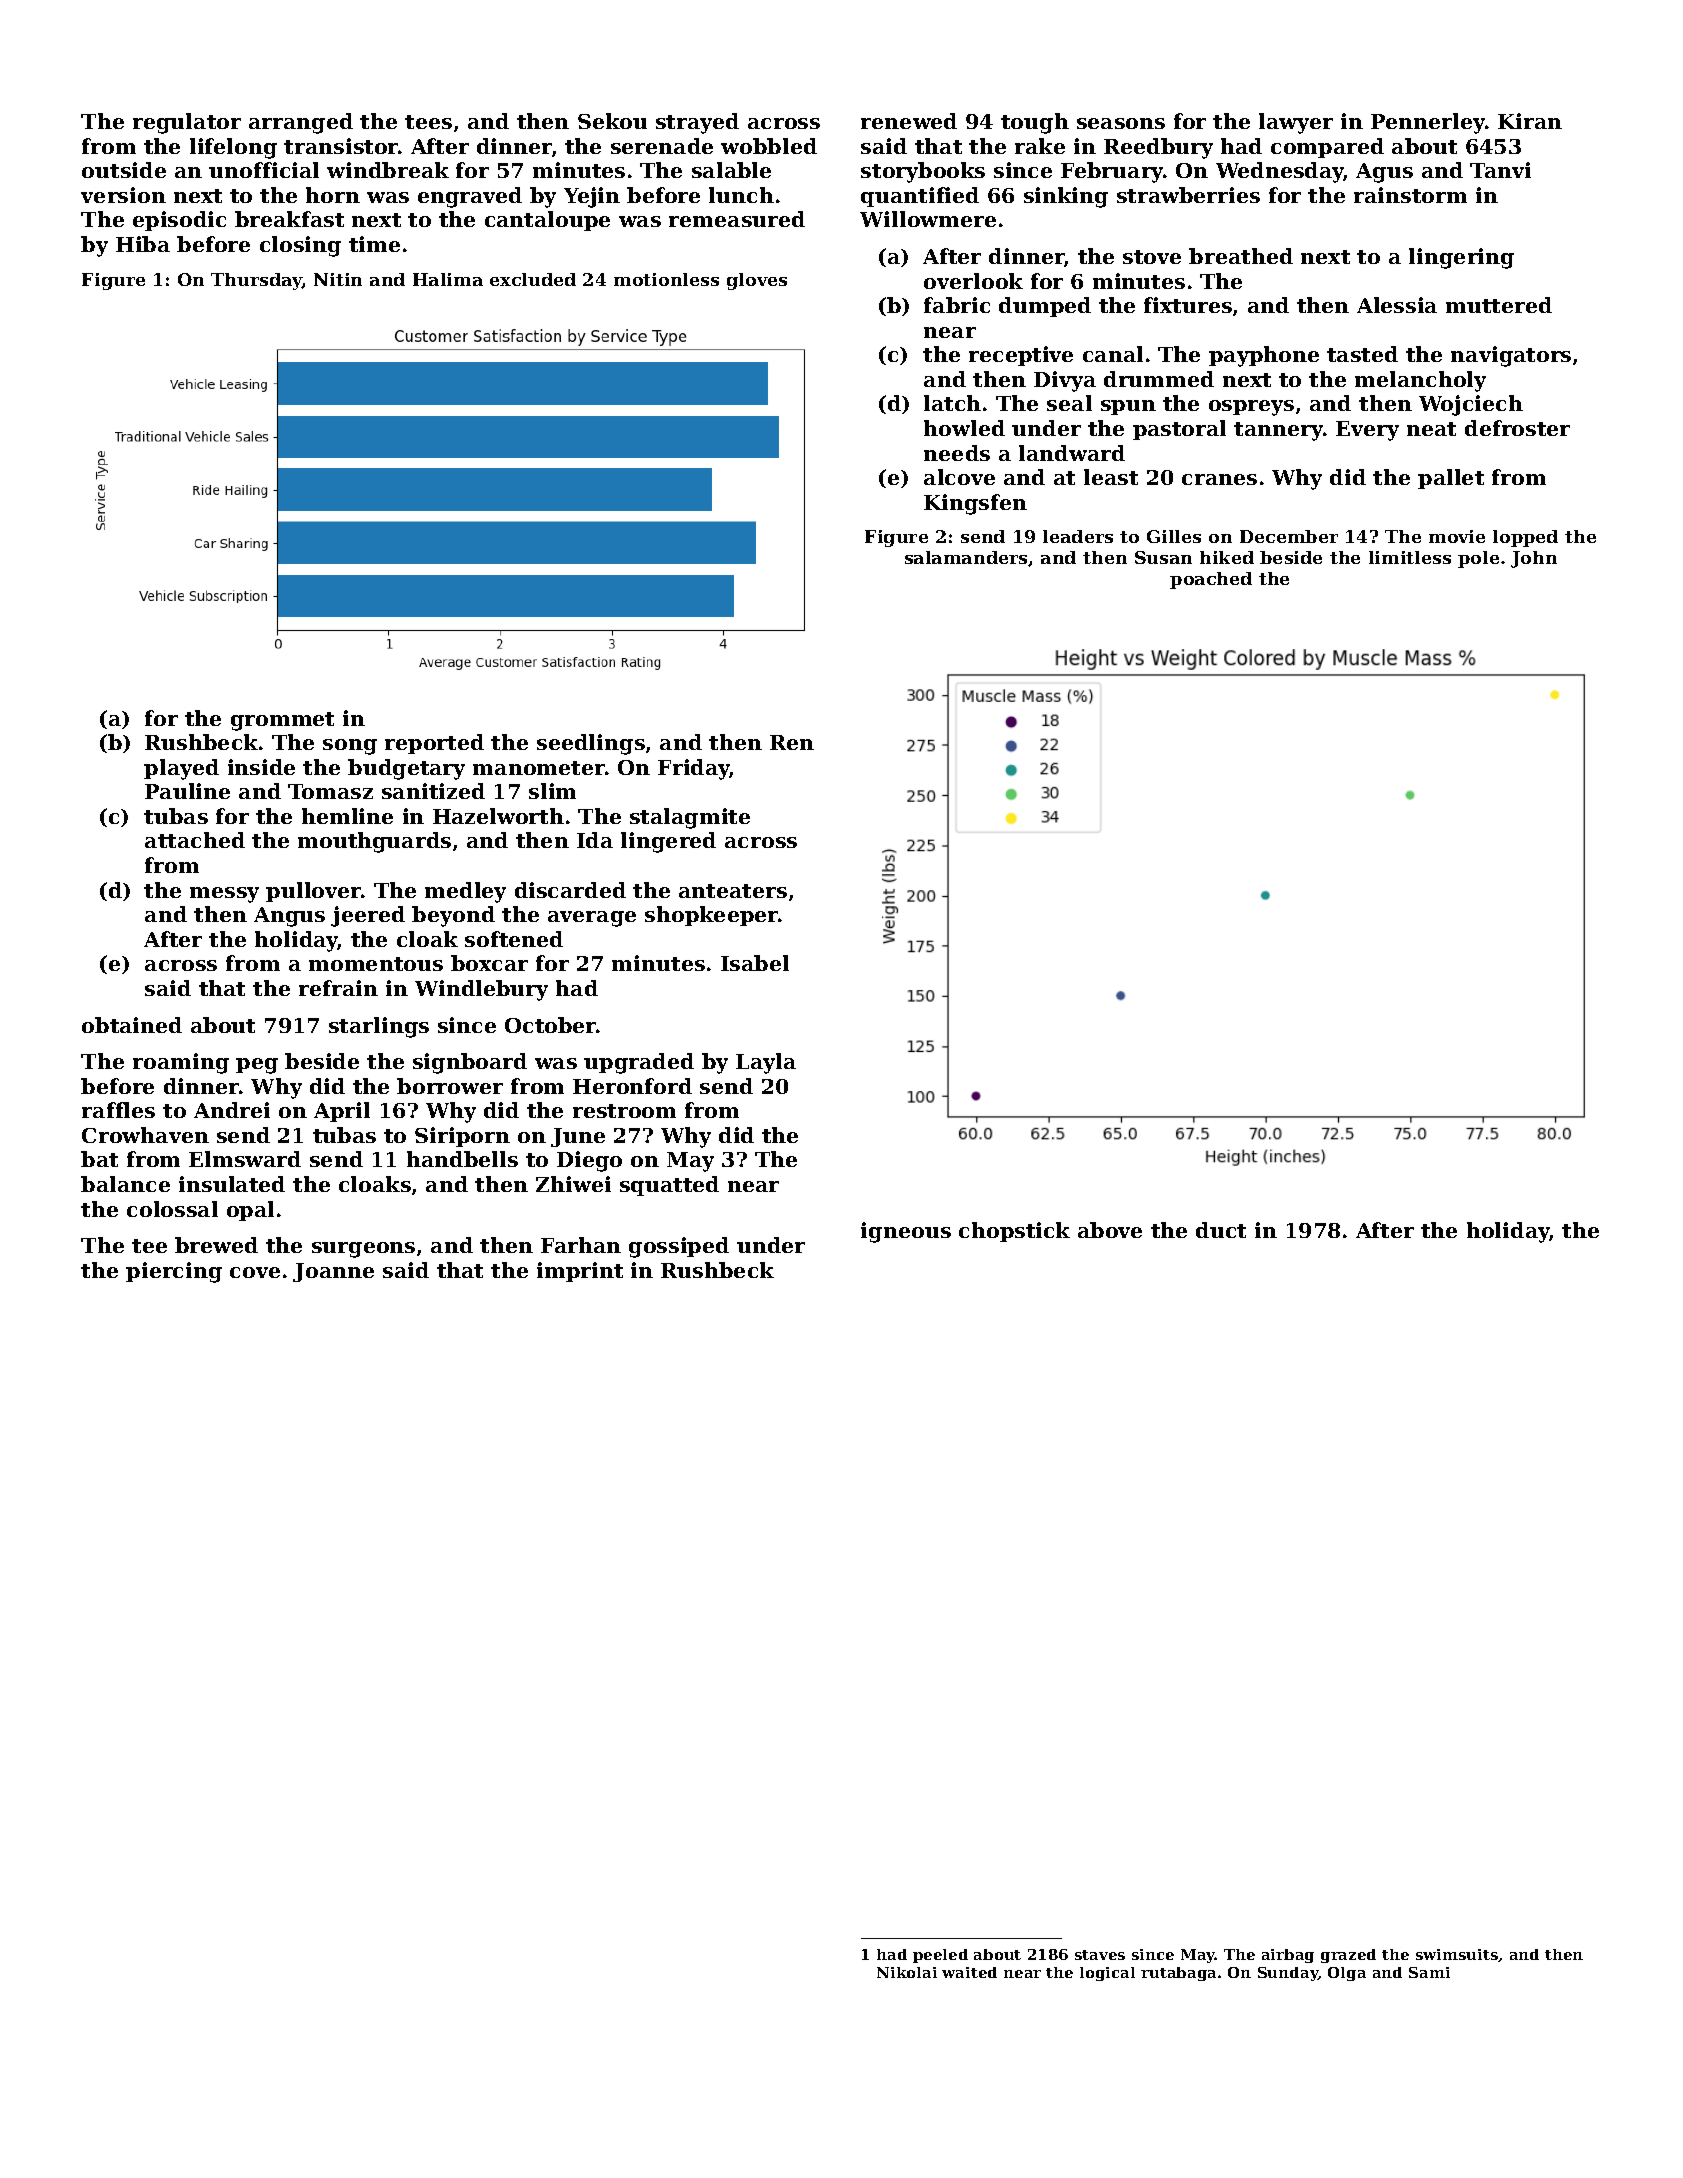 The image size is (1683, 2178). What do you see at coordinates (1035, 123) in the screenshot?
I see `tough` at bounding box center [1035, 123].
